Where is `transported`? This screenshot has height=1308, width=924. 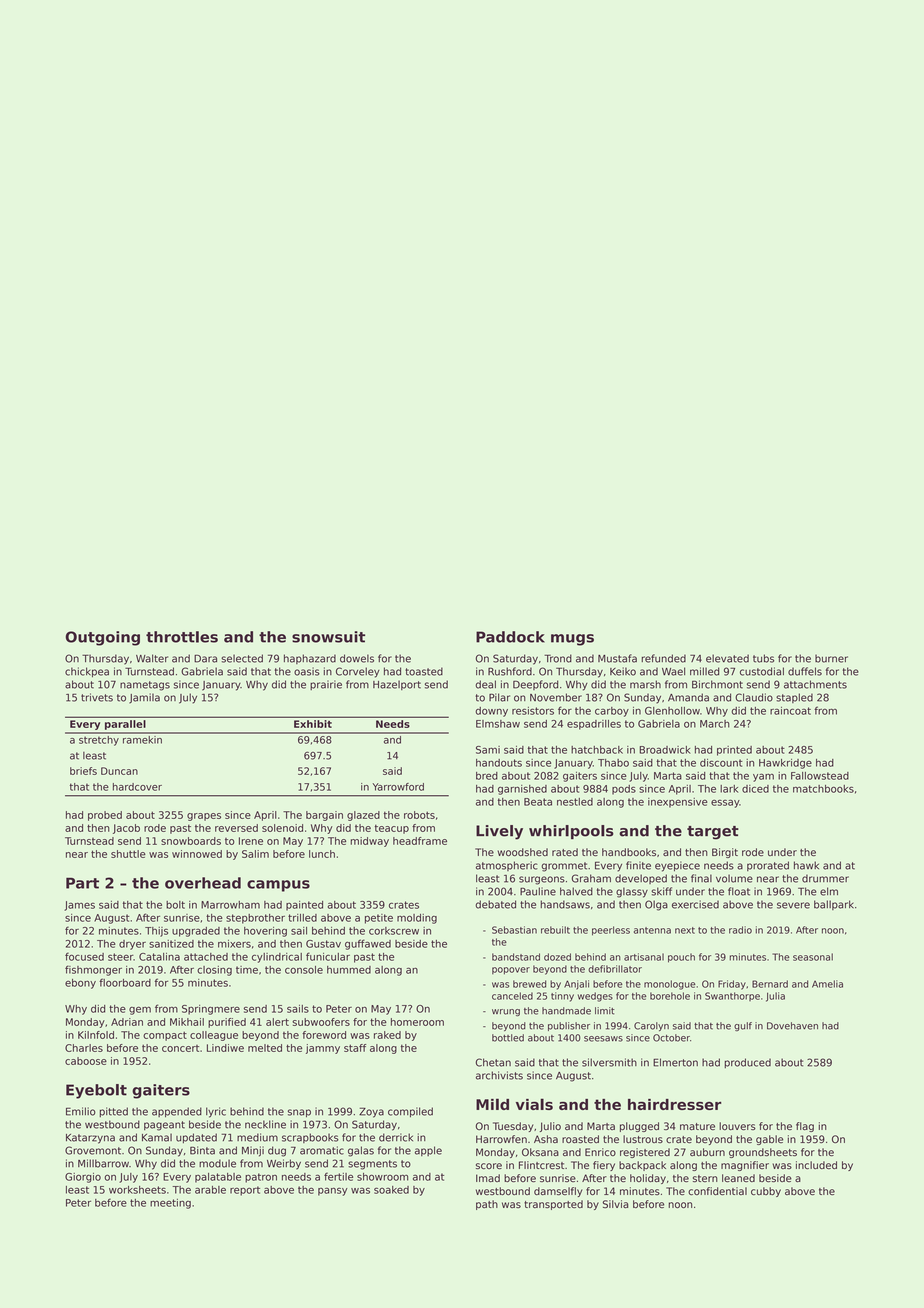 transported is located at coordinates (553, 1205).
